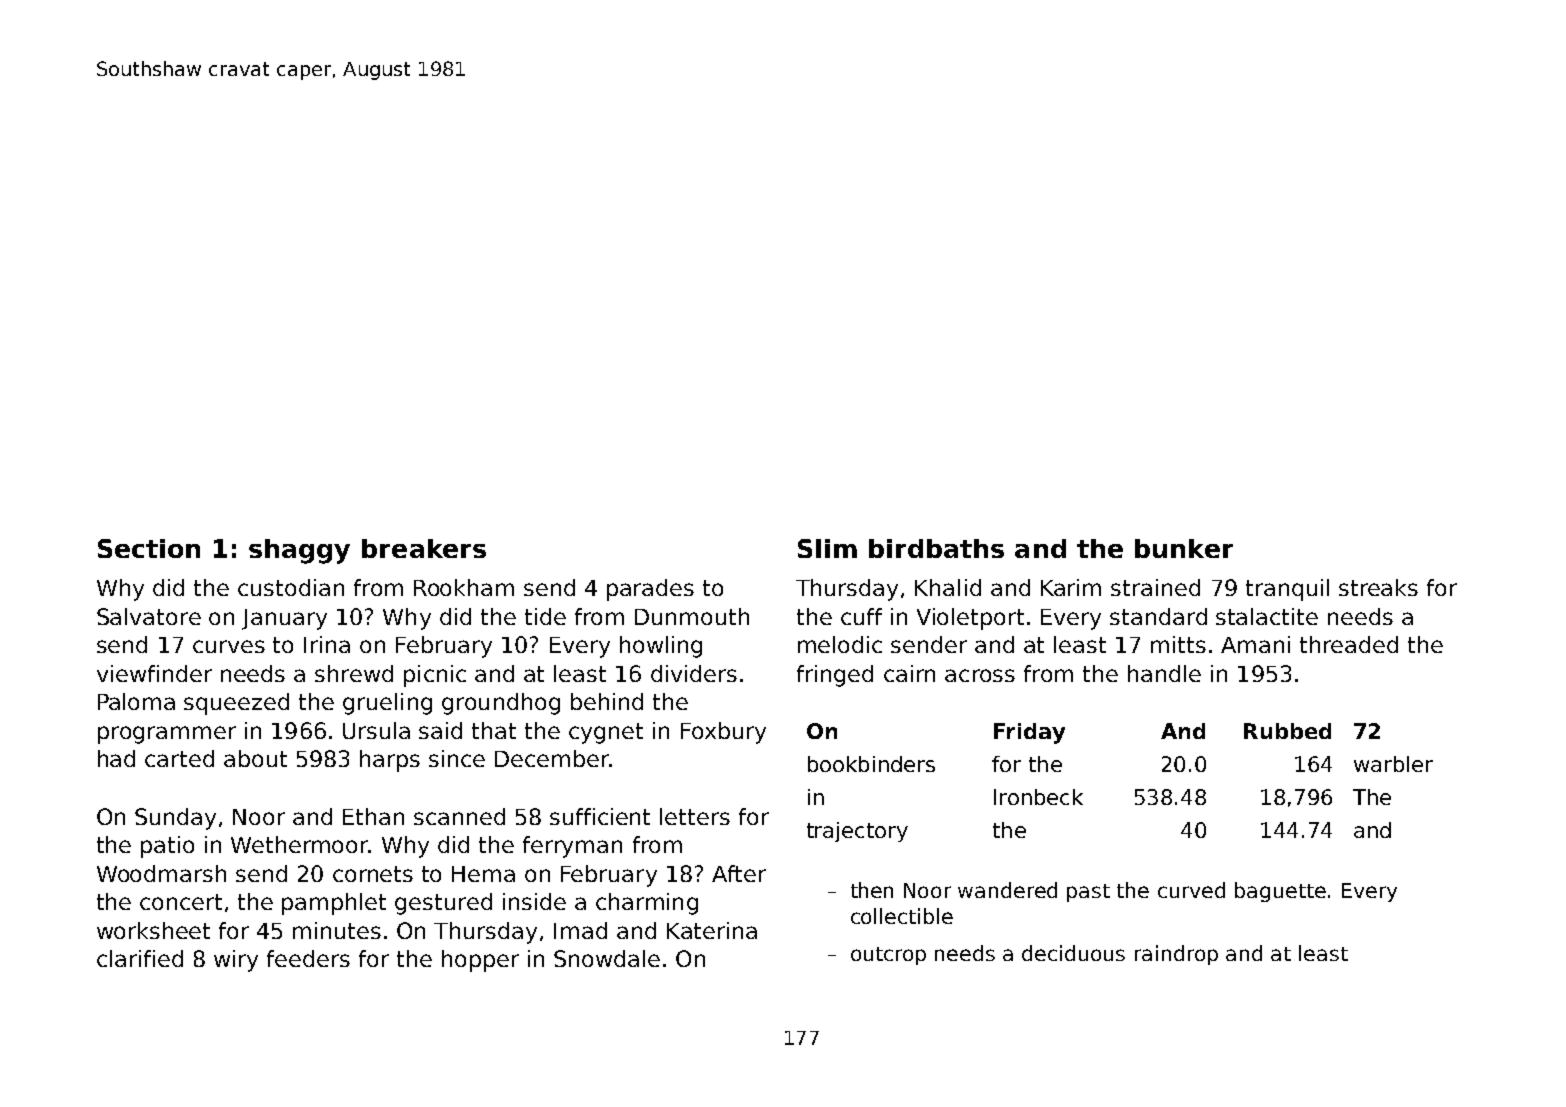 The height and width of the screenshot is (1107, 1566). What do you see at coordinates (154, 673) in the screenshot?
I see `viewfinder` at bounding box center [154, 673].
